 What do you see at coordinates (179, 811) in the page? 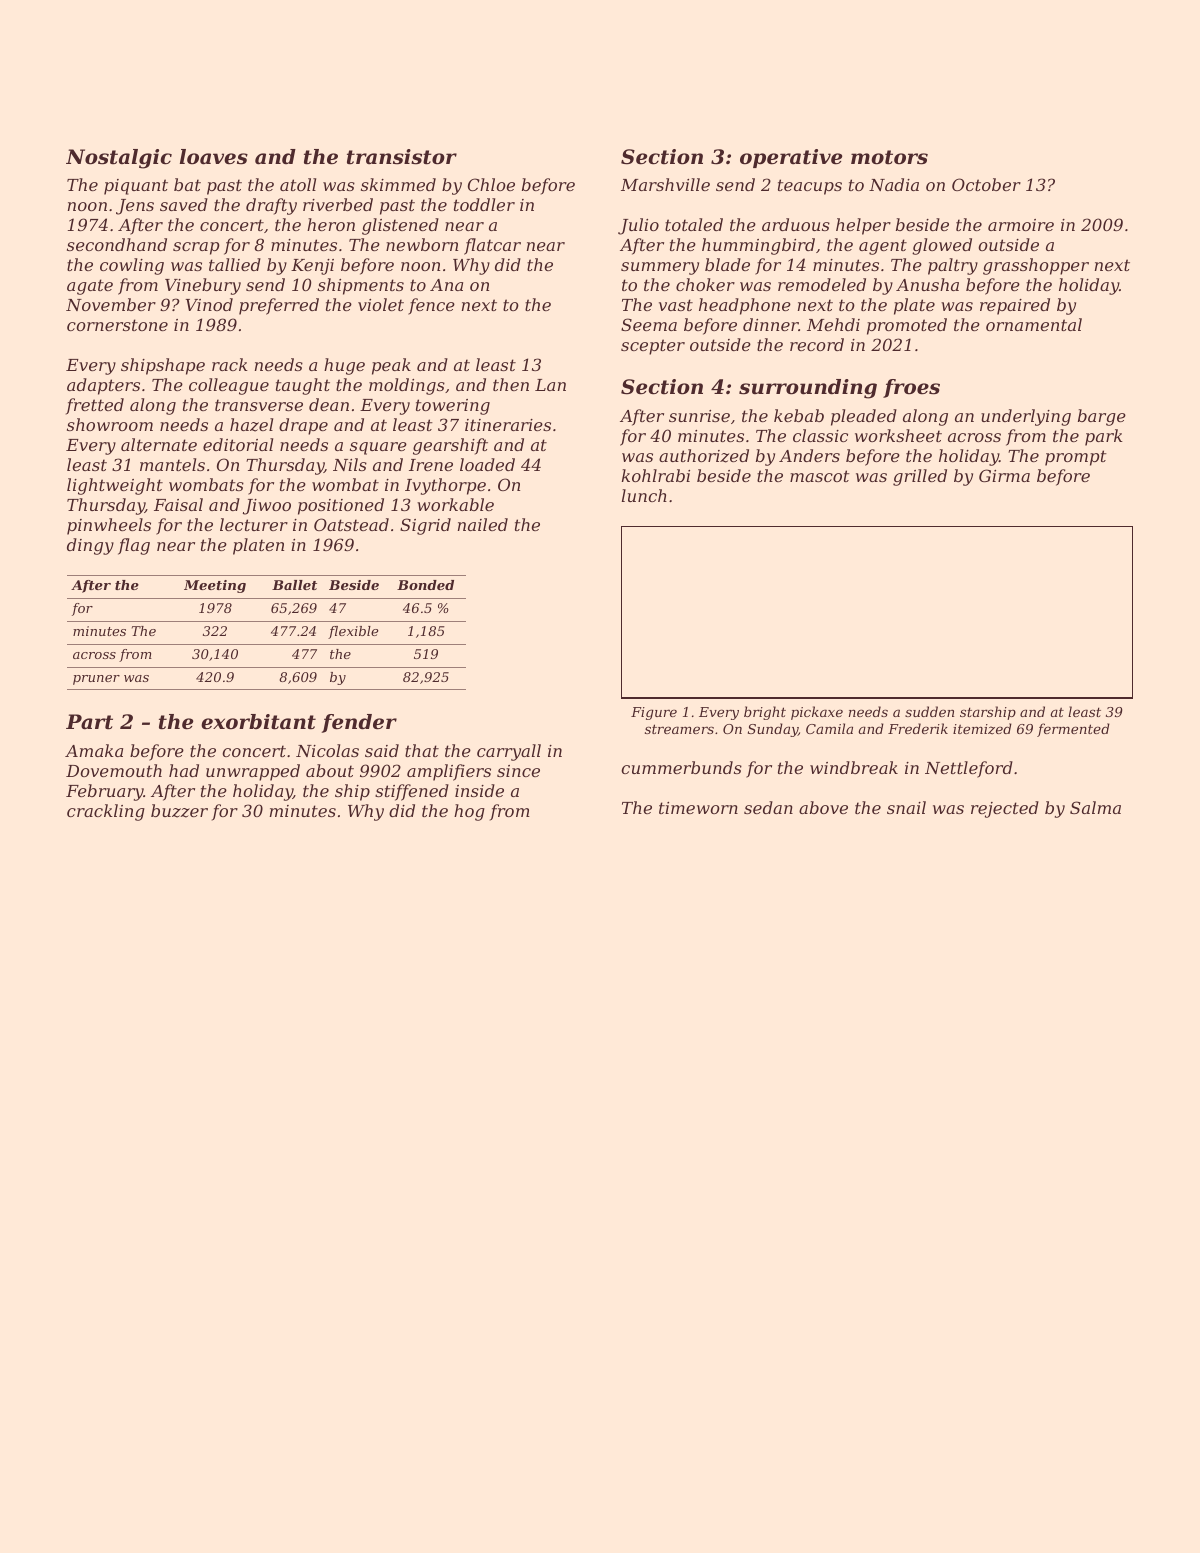
I see `buzzer` at bounding box center [179, 811].
